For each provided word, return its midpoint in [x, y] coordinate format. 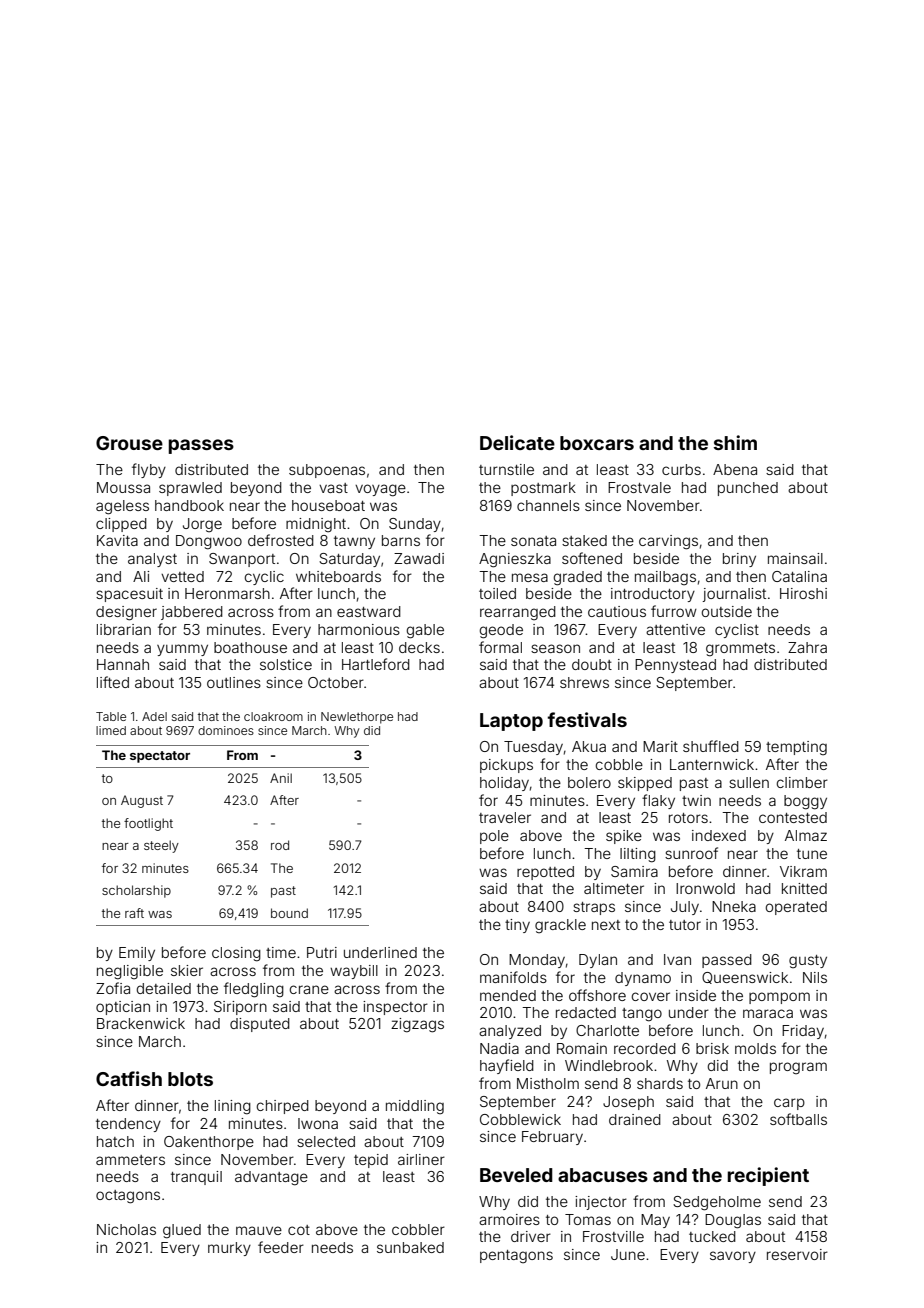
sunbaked [410, 1247]
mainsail [795, 558]
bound [289, 913]
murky [229, 1249]
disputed [260, 1025]
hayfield [507, 1066]
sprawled [190, 489]
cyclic [264, 578]
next [606, 925]
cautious [617, 611]
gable [425, 631]
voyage [380, 490]
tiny [517, 926]
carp [789, 1104]
